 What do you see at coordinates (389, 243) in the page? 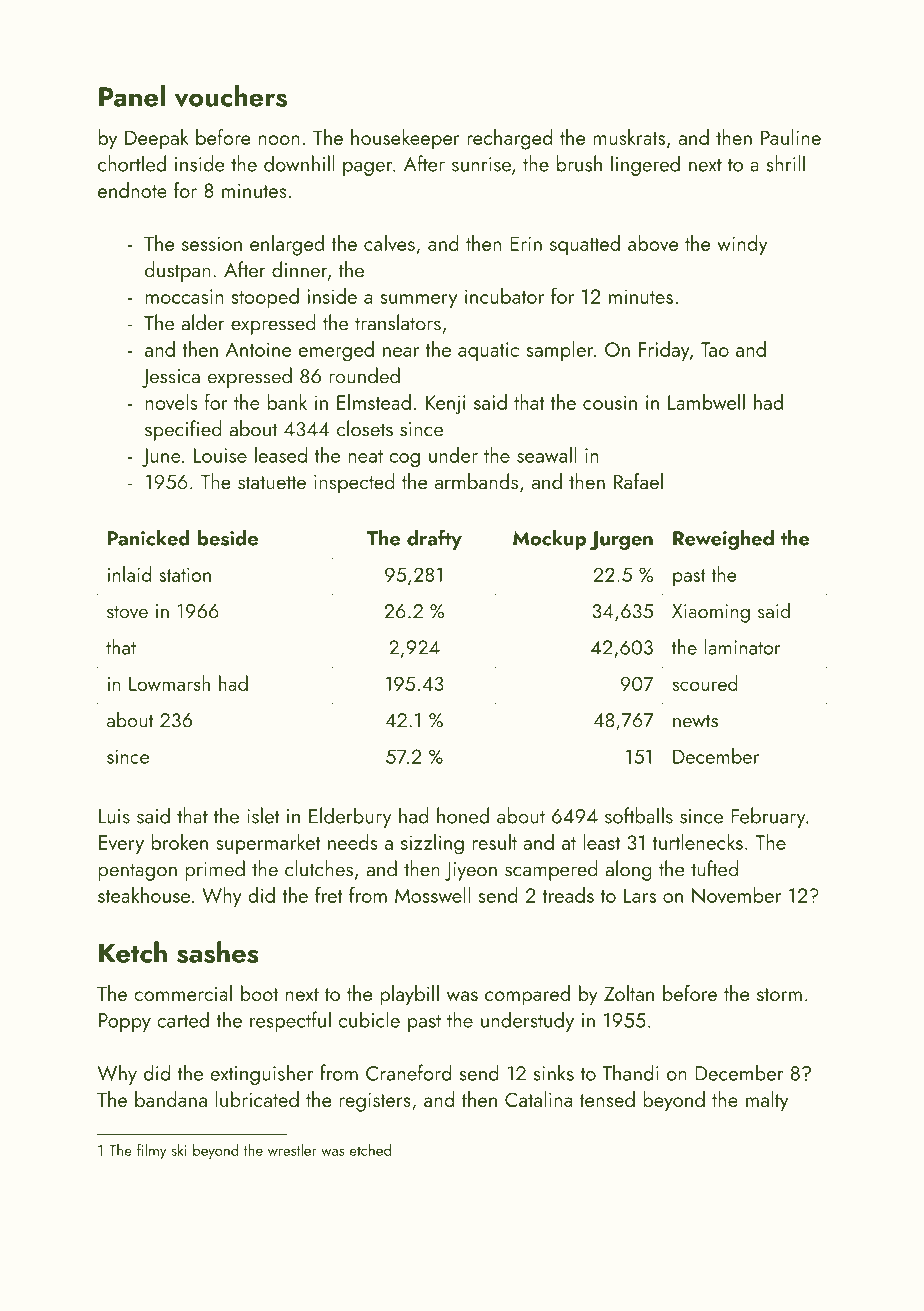
I see `calves` at bounding box center [389, 243].
